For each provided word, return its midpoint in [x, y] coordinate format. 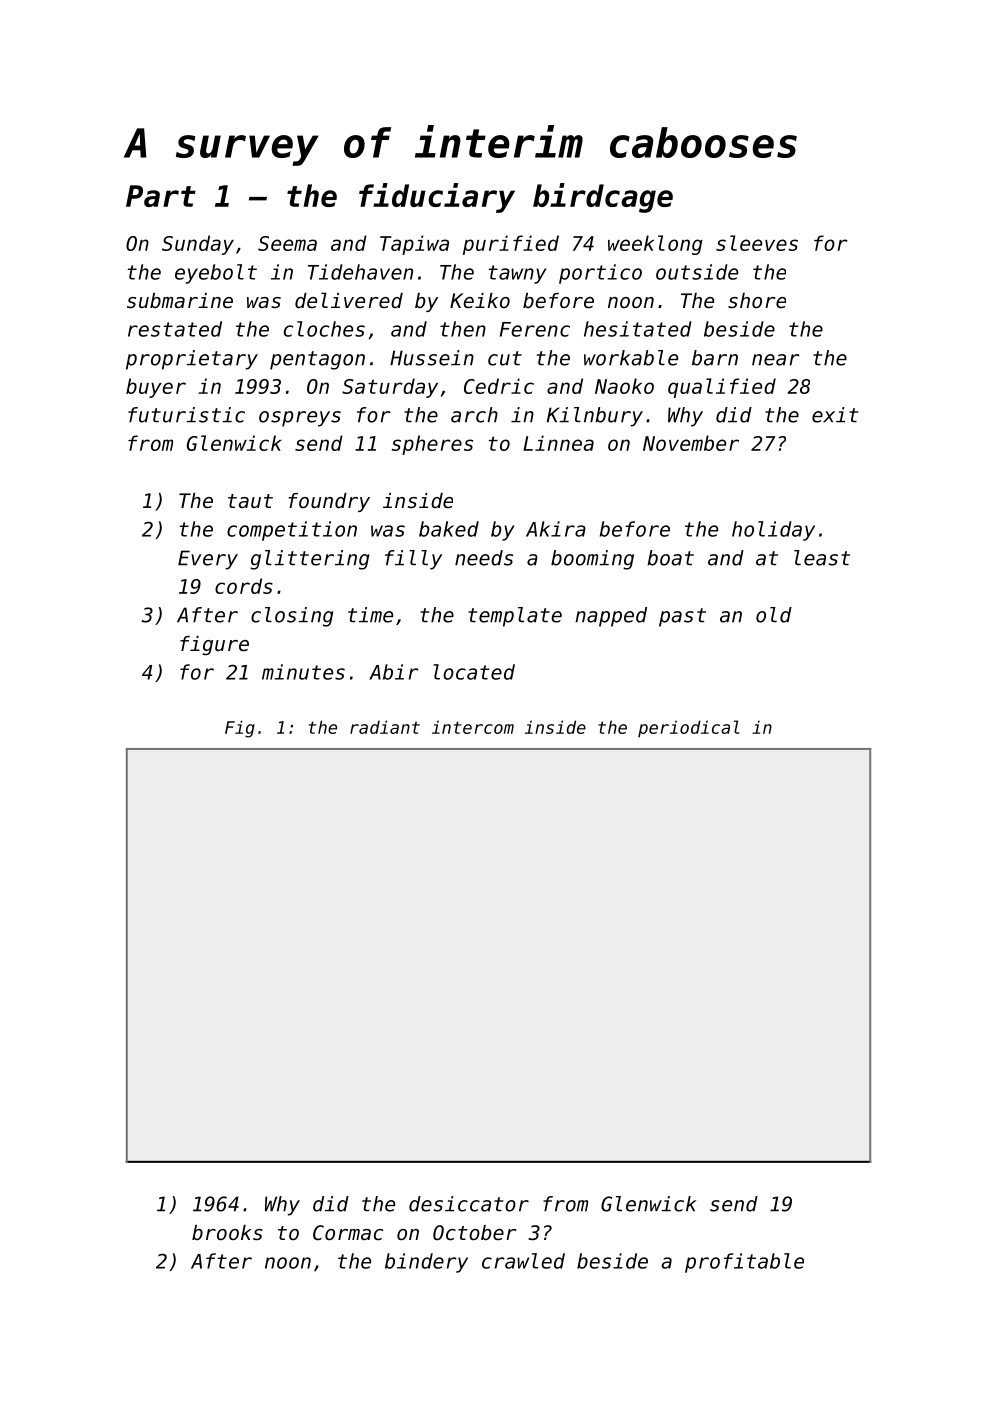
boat [670, 558]
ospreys [300, 419]
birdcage [603, 198]
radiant [385, 727]
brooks [227, 1233]
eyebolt [216, 274]
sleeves [757, 243]
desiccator [469, 1204]
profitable [744, 1263]
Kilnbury [595, 417]
